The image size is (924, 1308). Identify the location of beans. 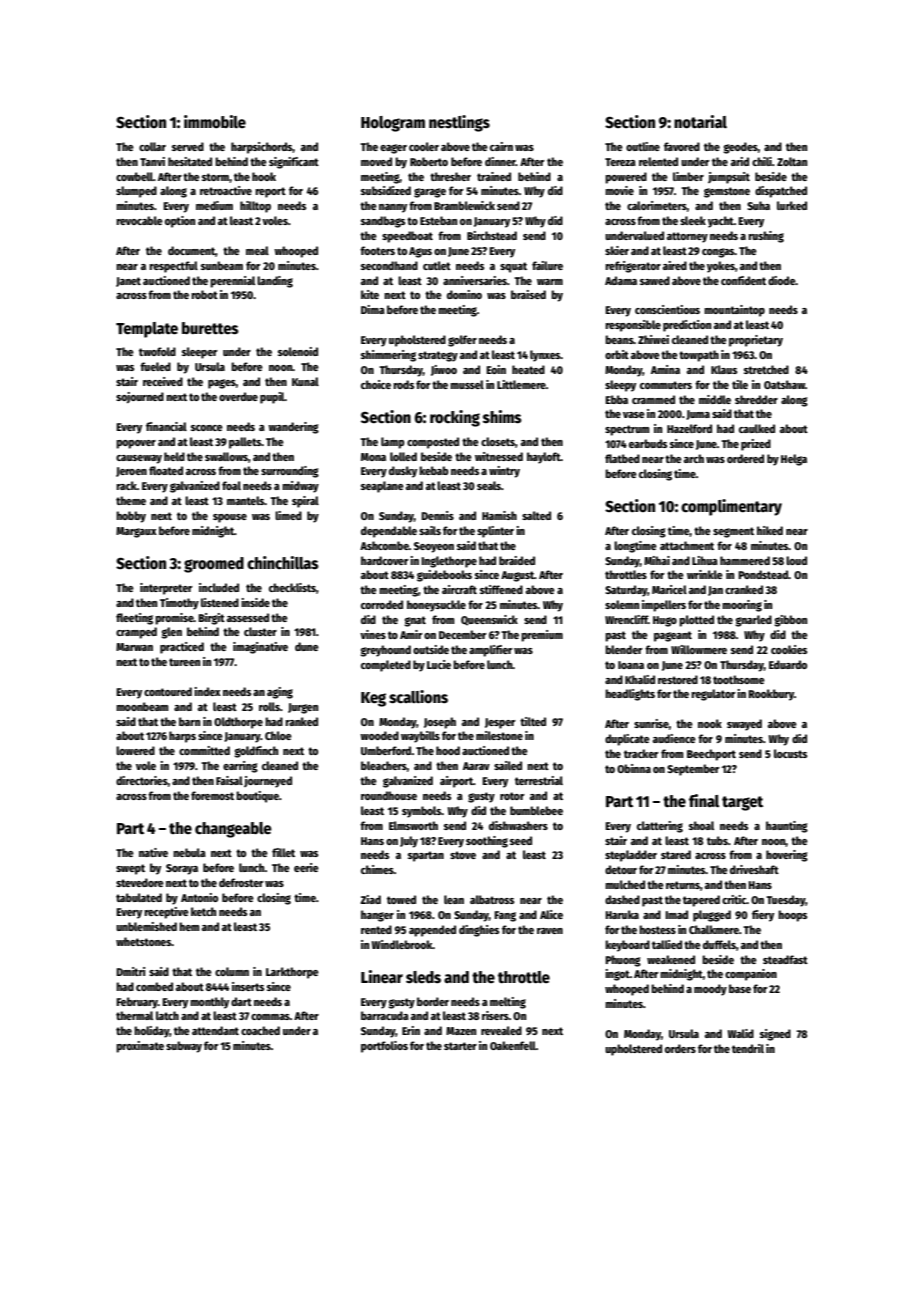
(619, 339).
